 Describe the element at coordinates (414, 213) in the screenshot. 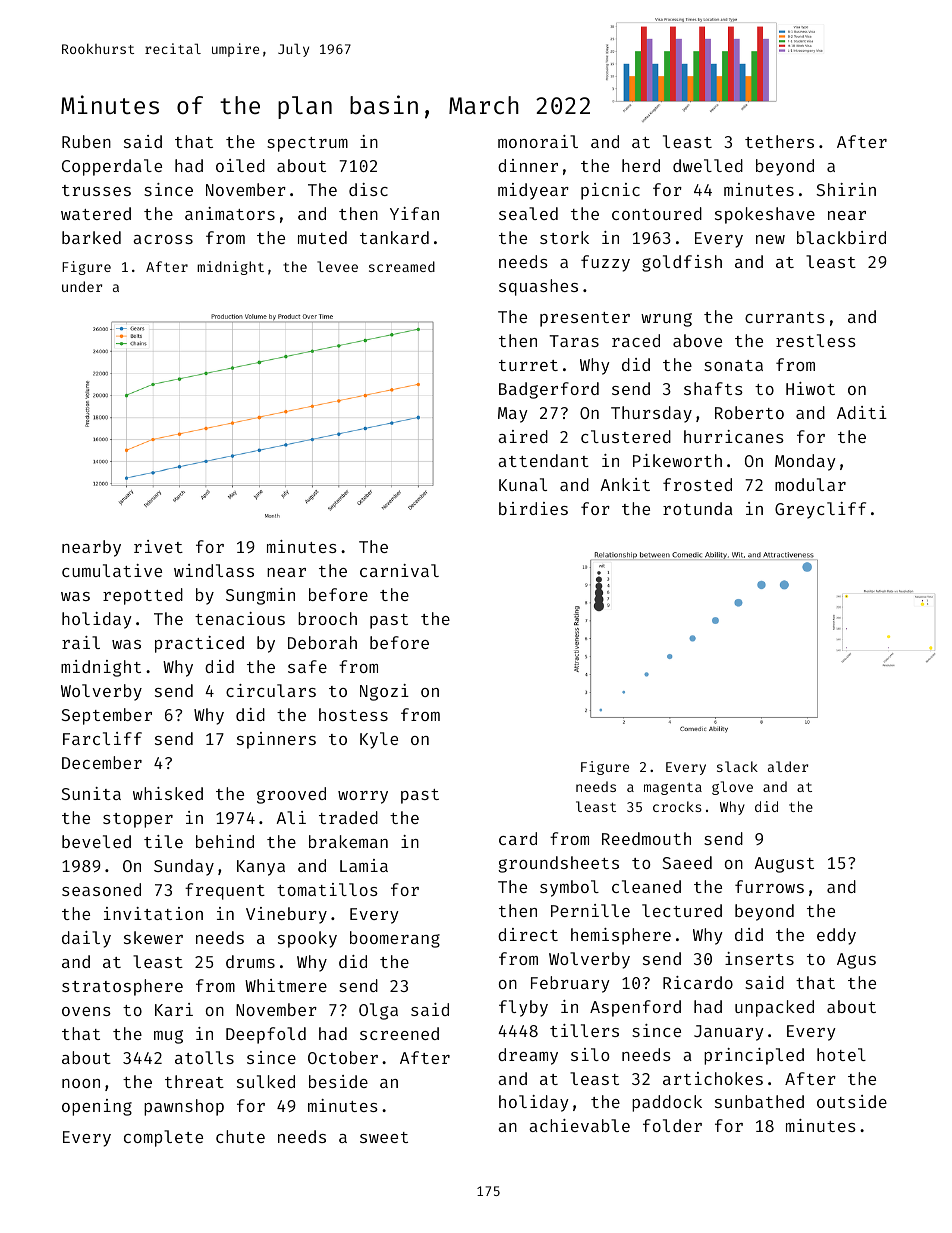

I see `Yifan` at that location.
